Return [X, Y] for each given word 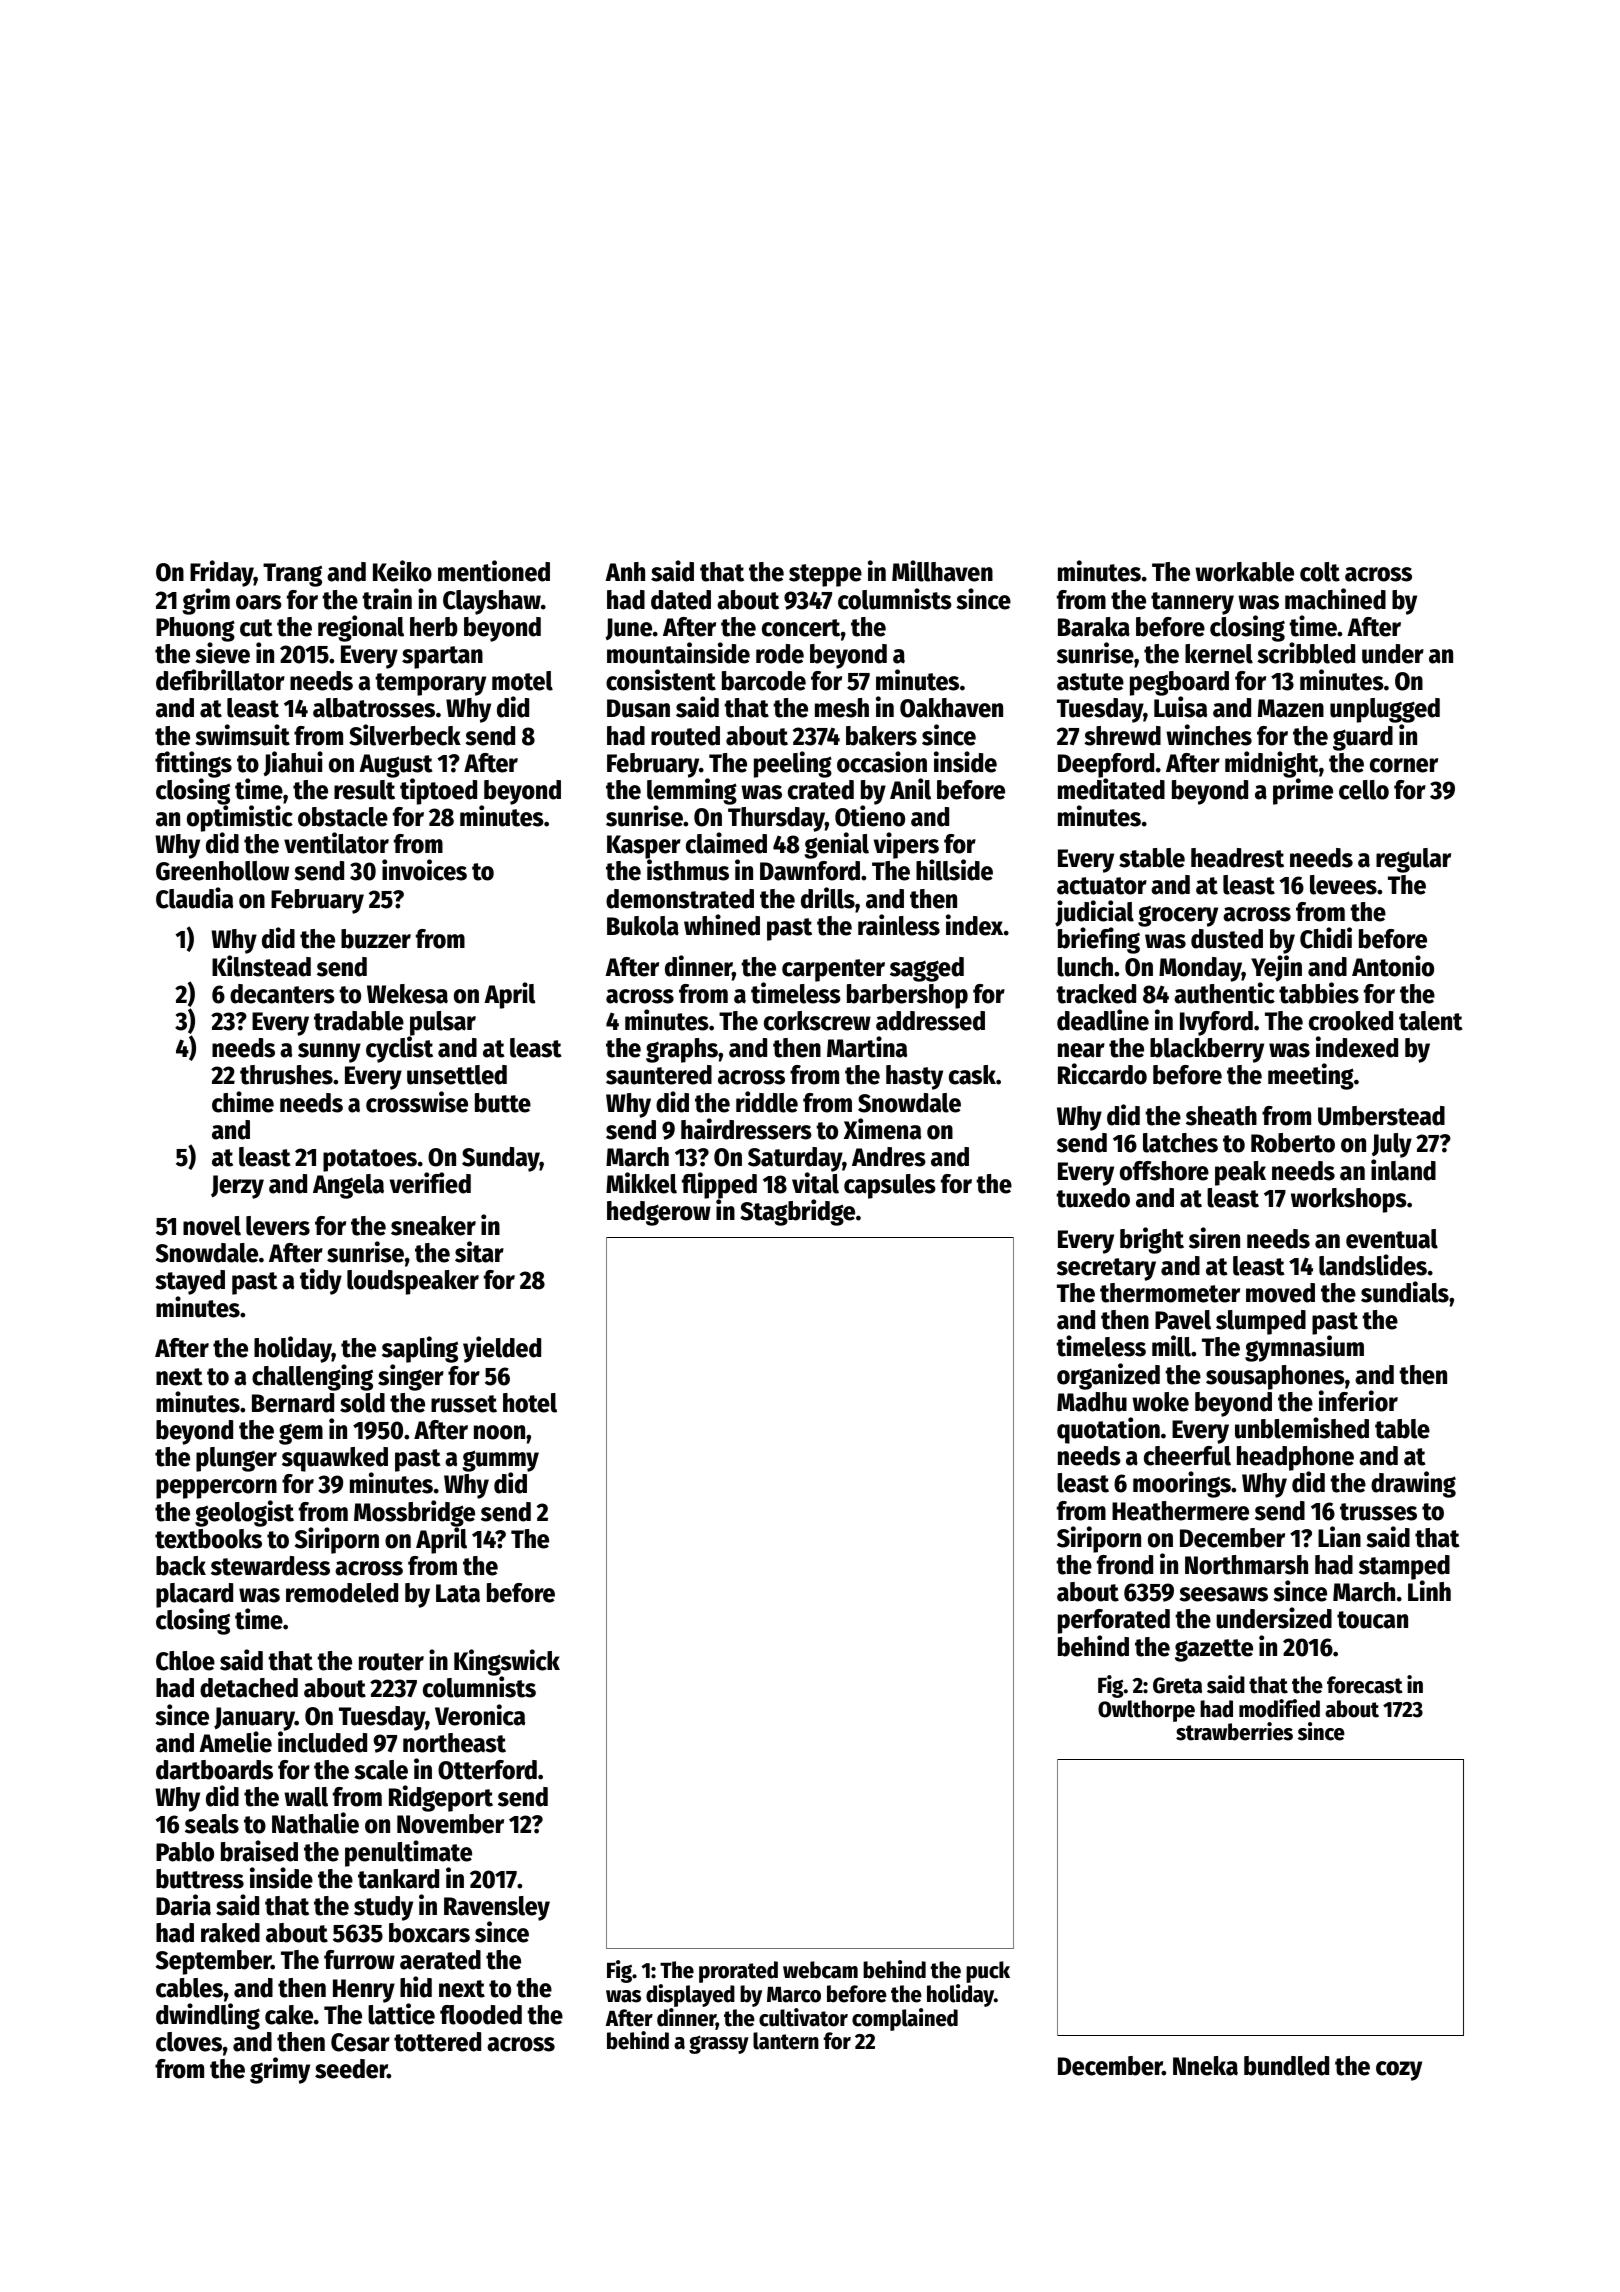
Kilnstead [261, 966]
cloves [189, 2042]
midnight [1272, 764]
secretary [1106, 1269]
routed [685, 736]
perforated [1114, 1621]
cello [1364, 790]
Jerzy [237, 1187]
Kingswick [507, 1663]
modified [1279, 1708]
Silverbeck [405, 735]
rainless [899, 925]
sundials [1405, 1292]
